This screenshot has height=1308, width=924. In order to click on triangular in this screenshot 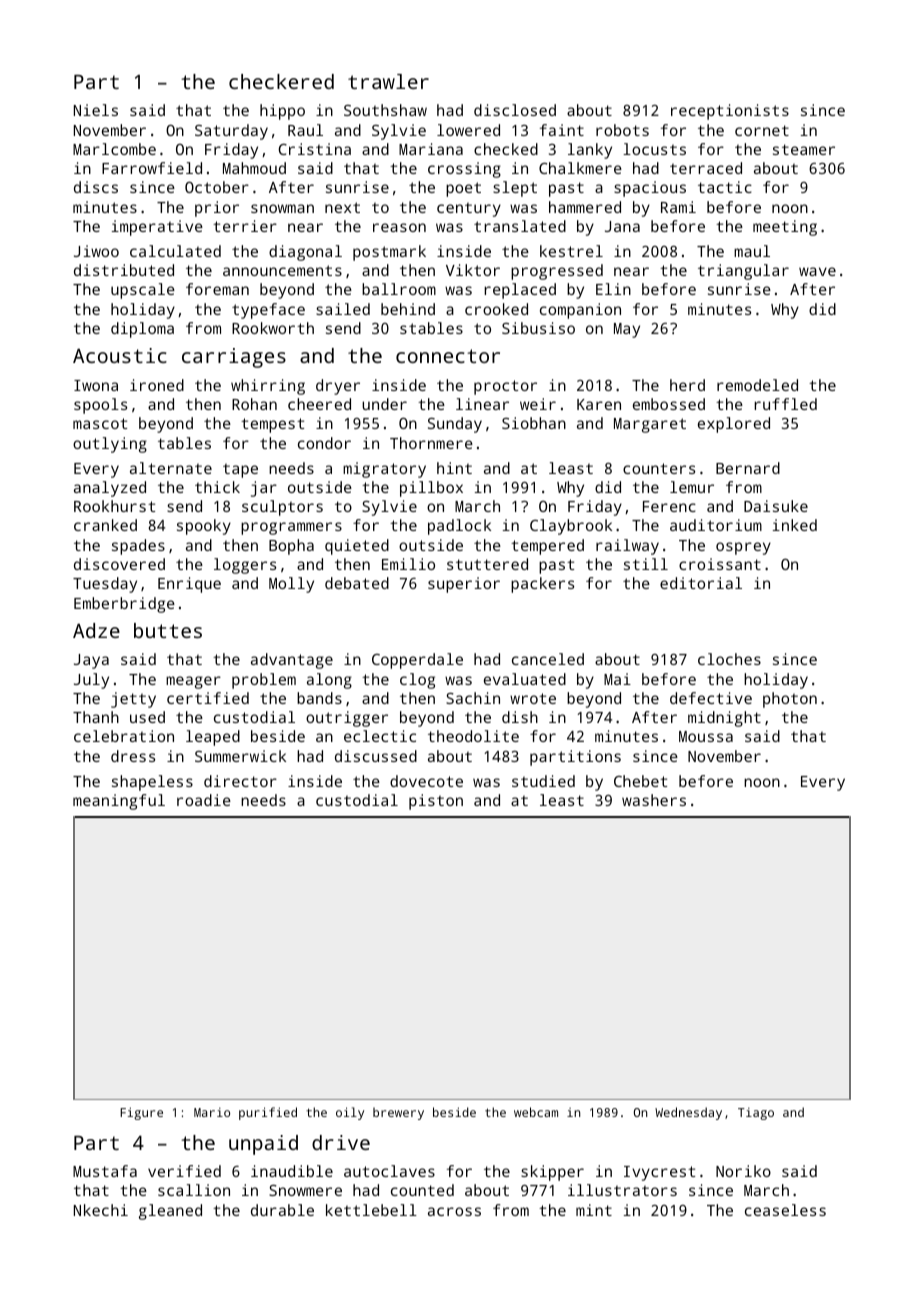, I will do `click(743, 272)`.
